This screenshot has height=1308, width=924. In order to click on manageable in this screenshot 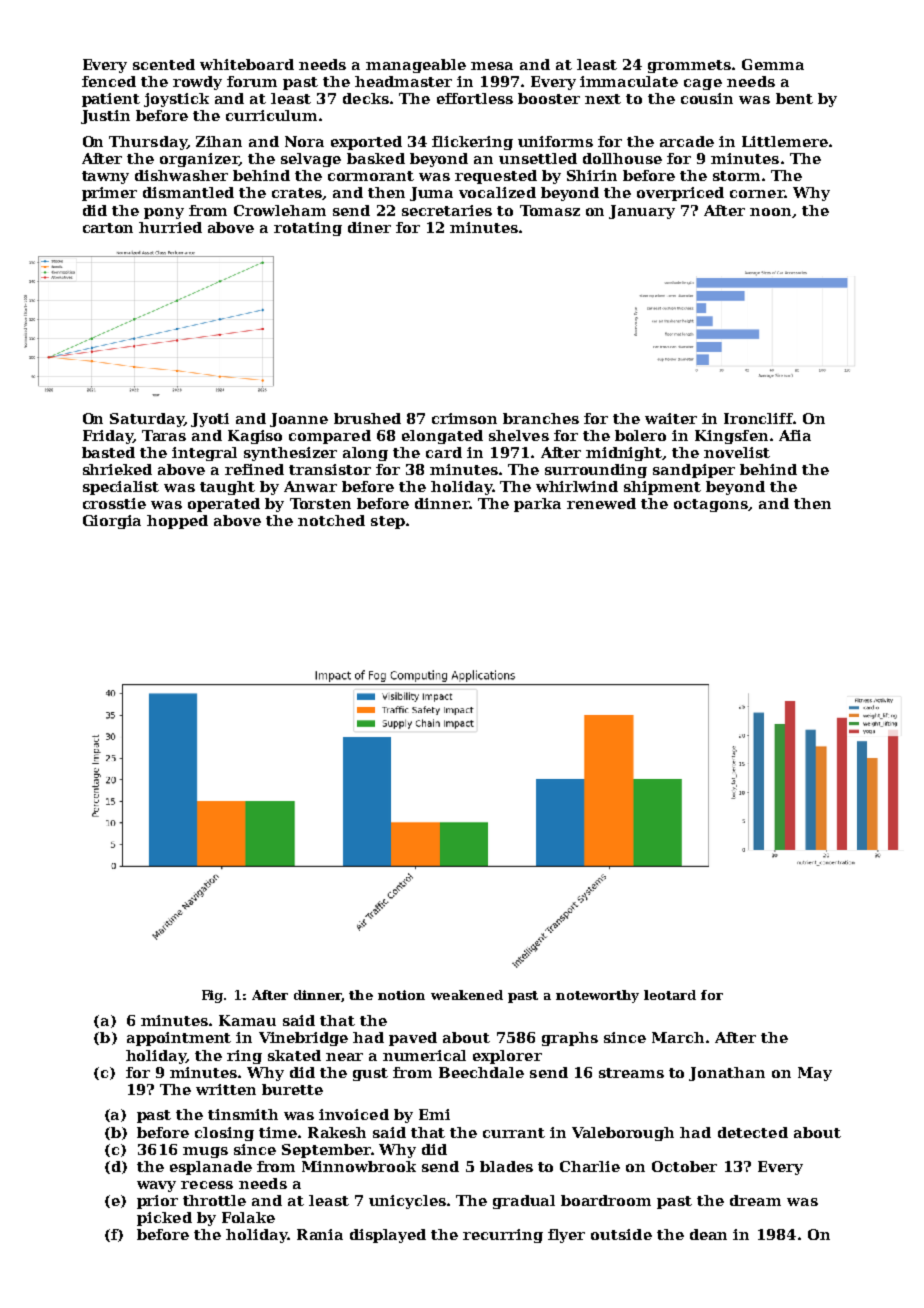, I will do `click(416, 66)`.
